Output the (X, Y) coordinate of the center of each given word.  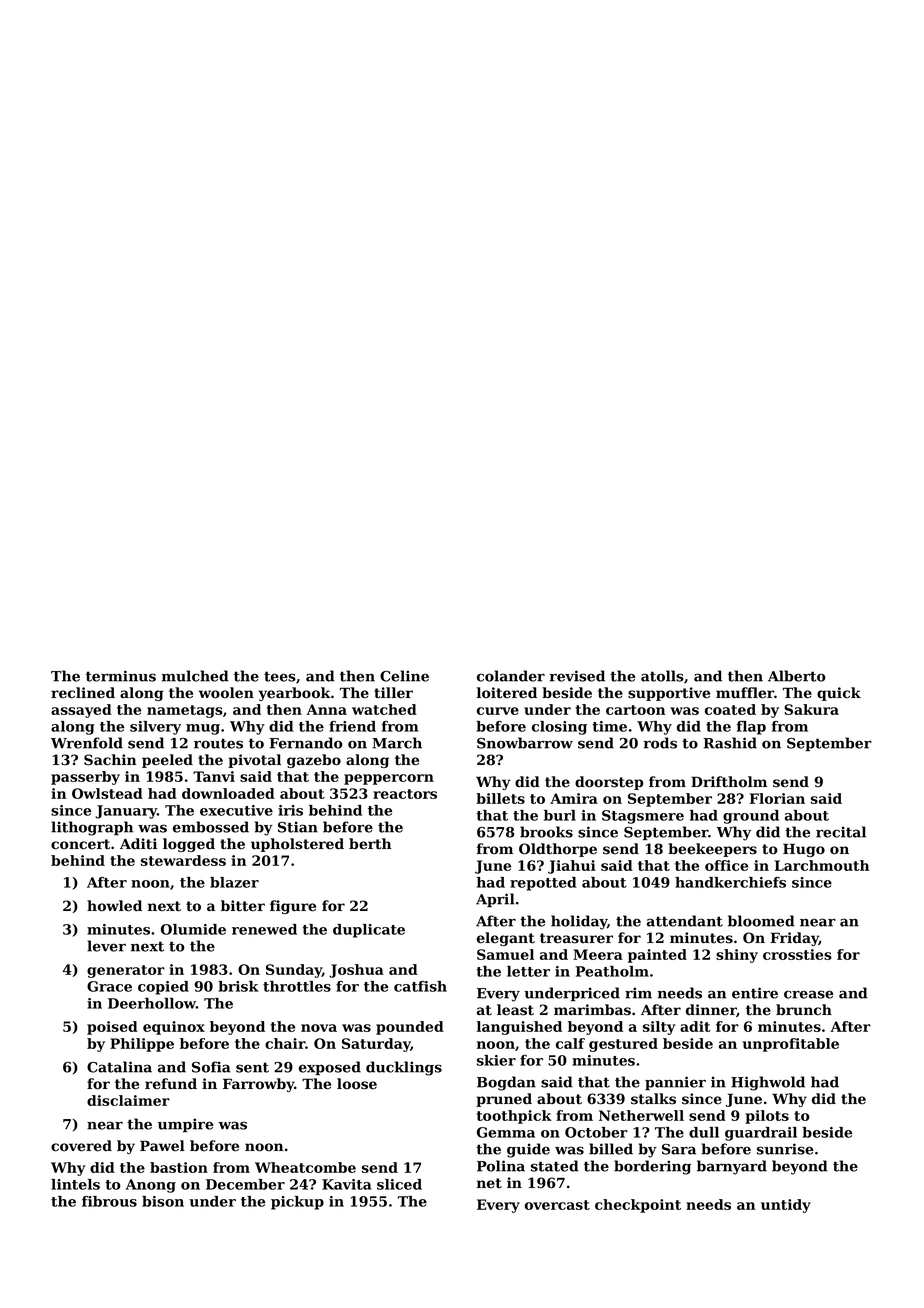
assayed (81, 711)
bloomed (761, 921)
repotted (543, 884)
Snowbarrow (525, 743)
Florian (777, 798)
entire (755, 993)
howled (114, 906)
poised (112, 1028)
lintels (75, 1184)
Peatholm (612, 971)
